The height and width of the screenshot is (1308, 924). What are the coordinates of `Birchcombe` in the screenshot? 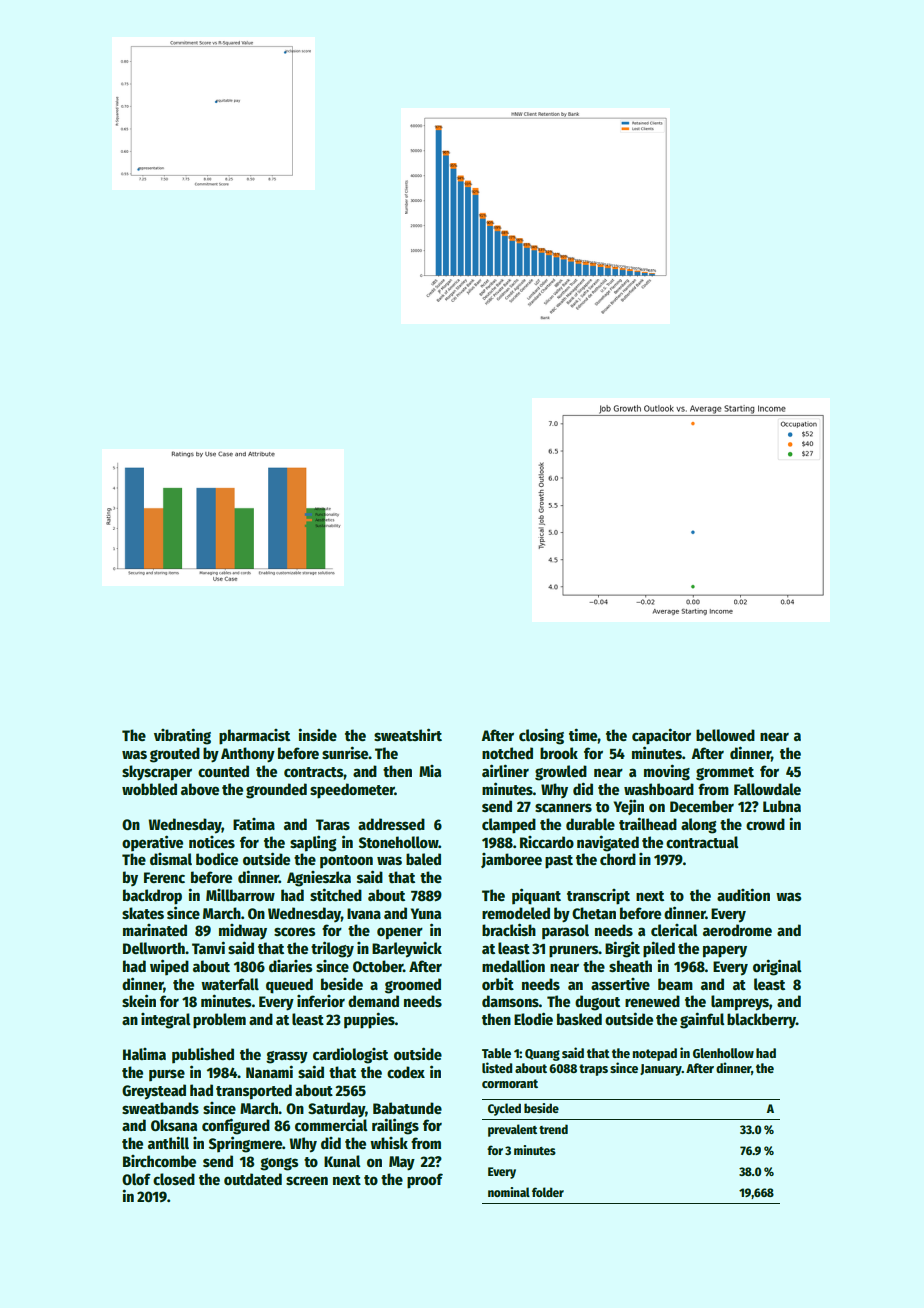 It's located at (159, 1161).
